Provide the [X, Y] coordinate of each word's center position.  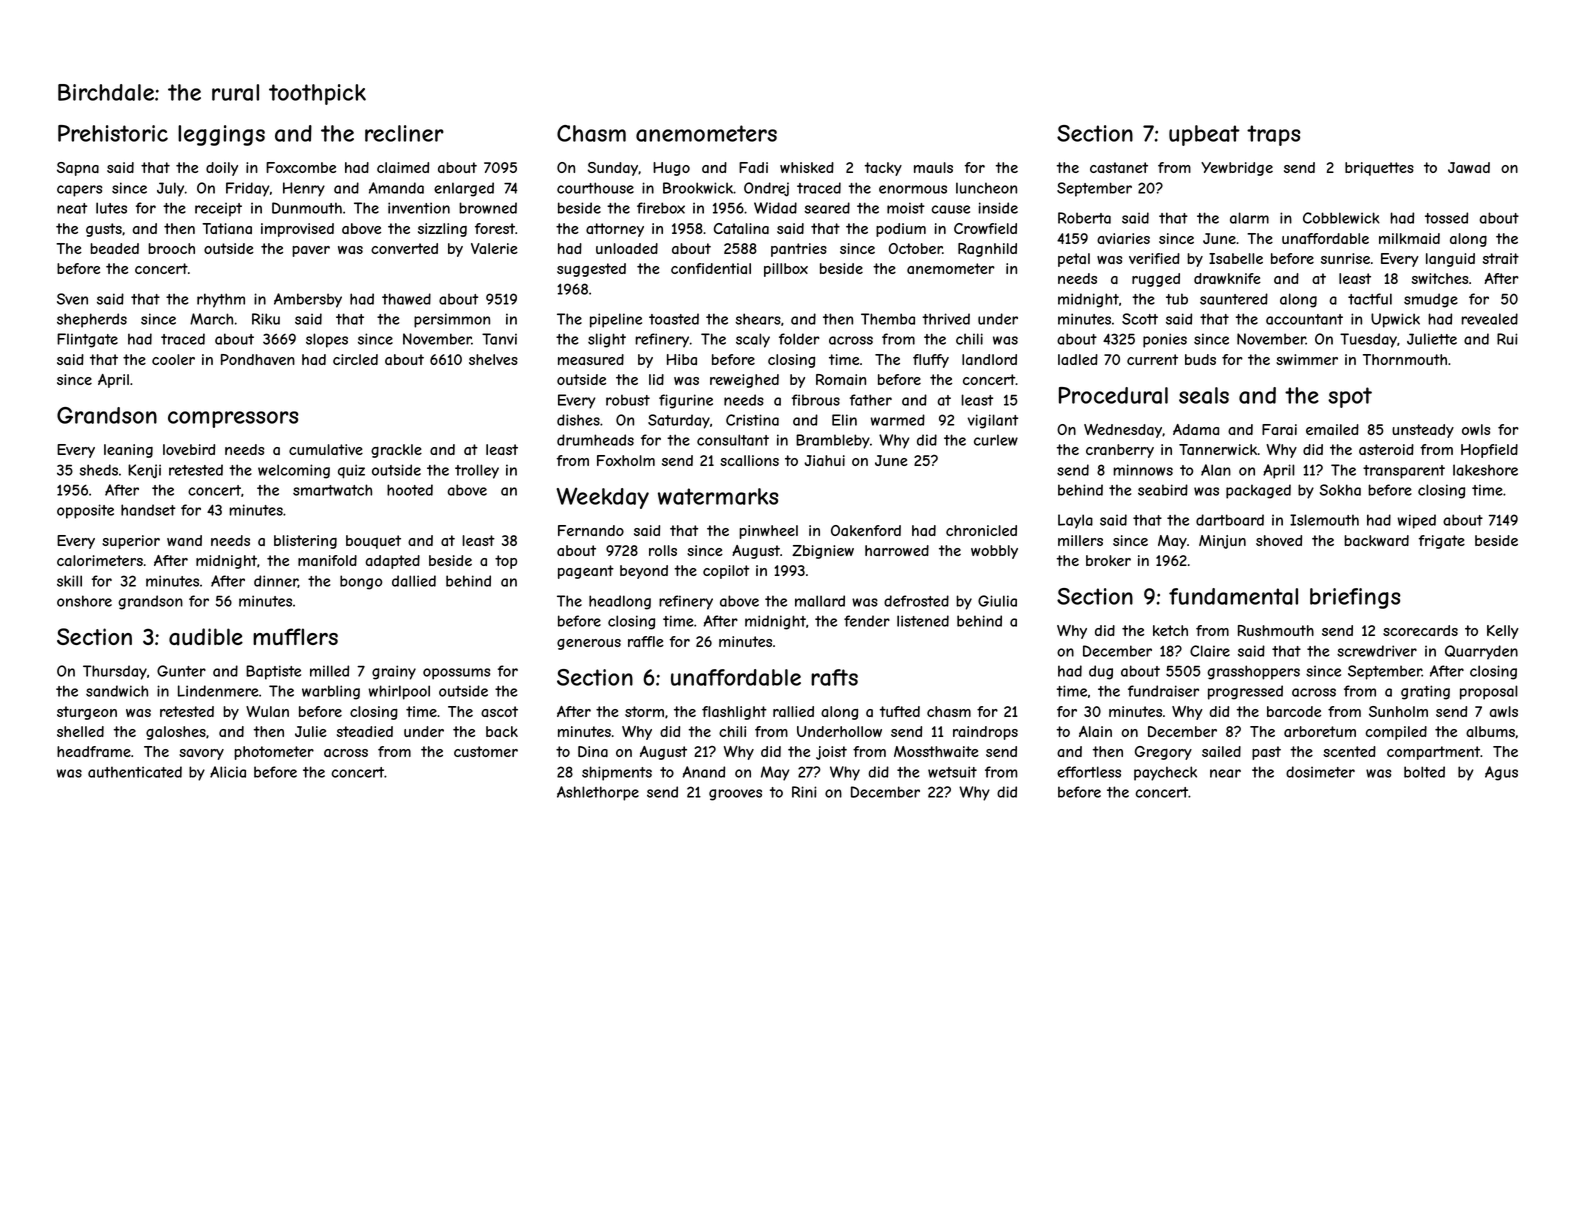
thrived [946, 319]
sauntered [1234, 299]
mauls [933, 167]
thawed [406, 299]
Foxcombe [301, 167]
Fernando [591, 530]
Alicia [228, 772]
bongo [361, 582]
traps [1273, 135]
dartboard [1230, 520]
